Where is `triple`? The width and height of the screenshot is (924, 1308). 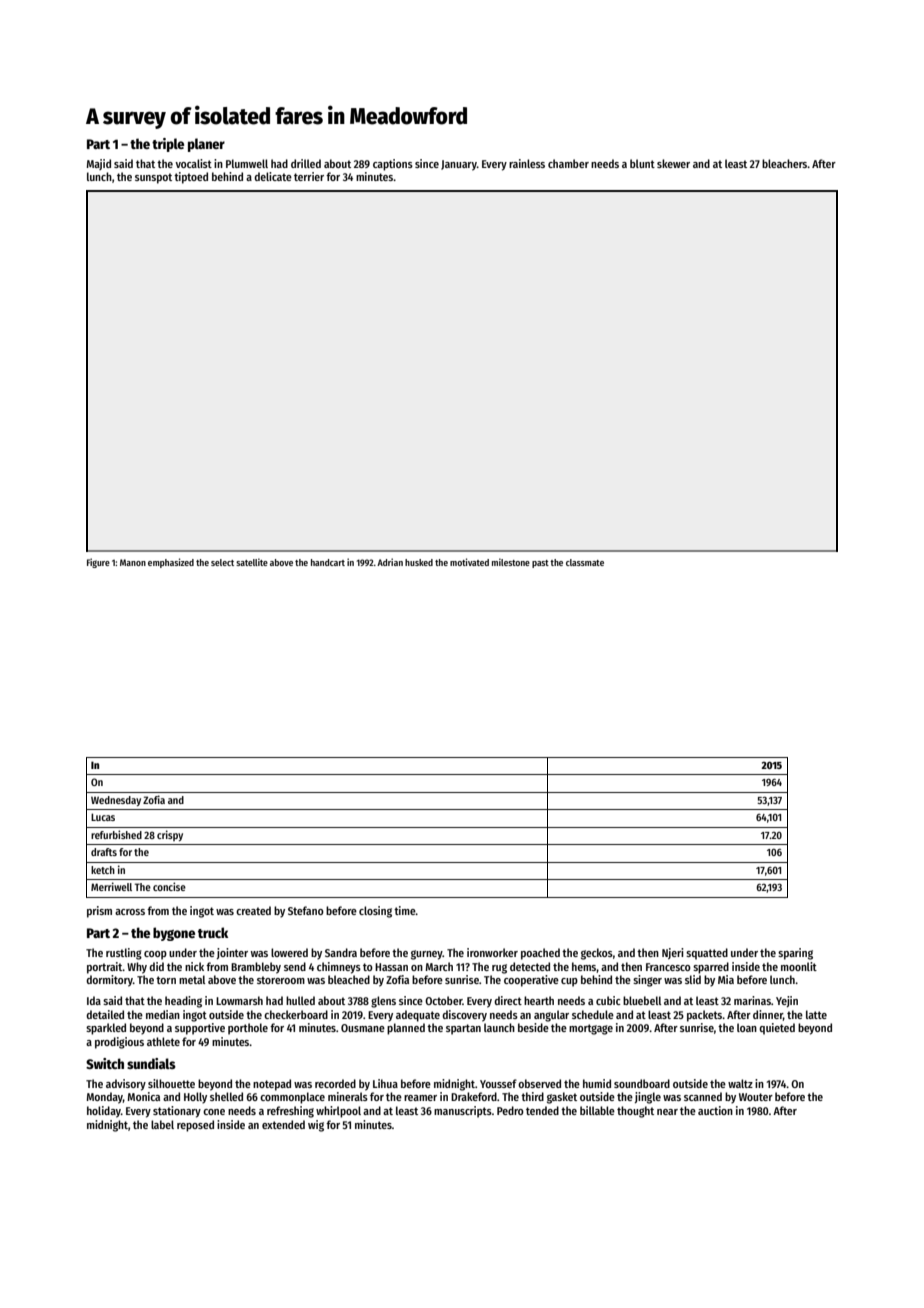
triple is located at coordinates (168, 145).
